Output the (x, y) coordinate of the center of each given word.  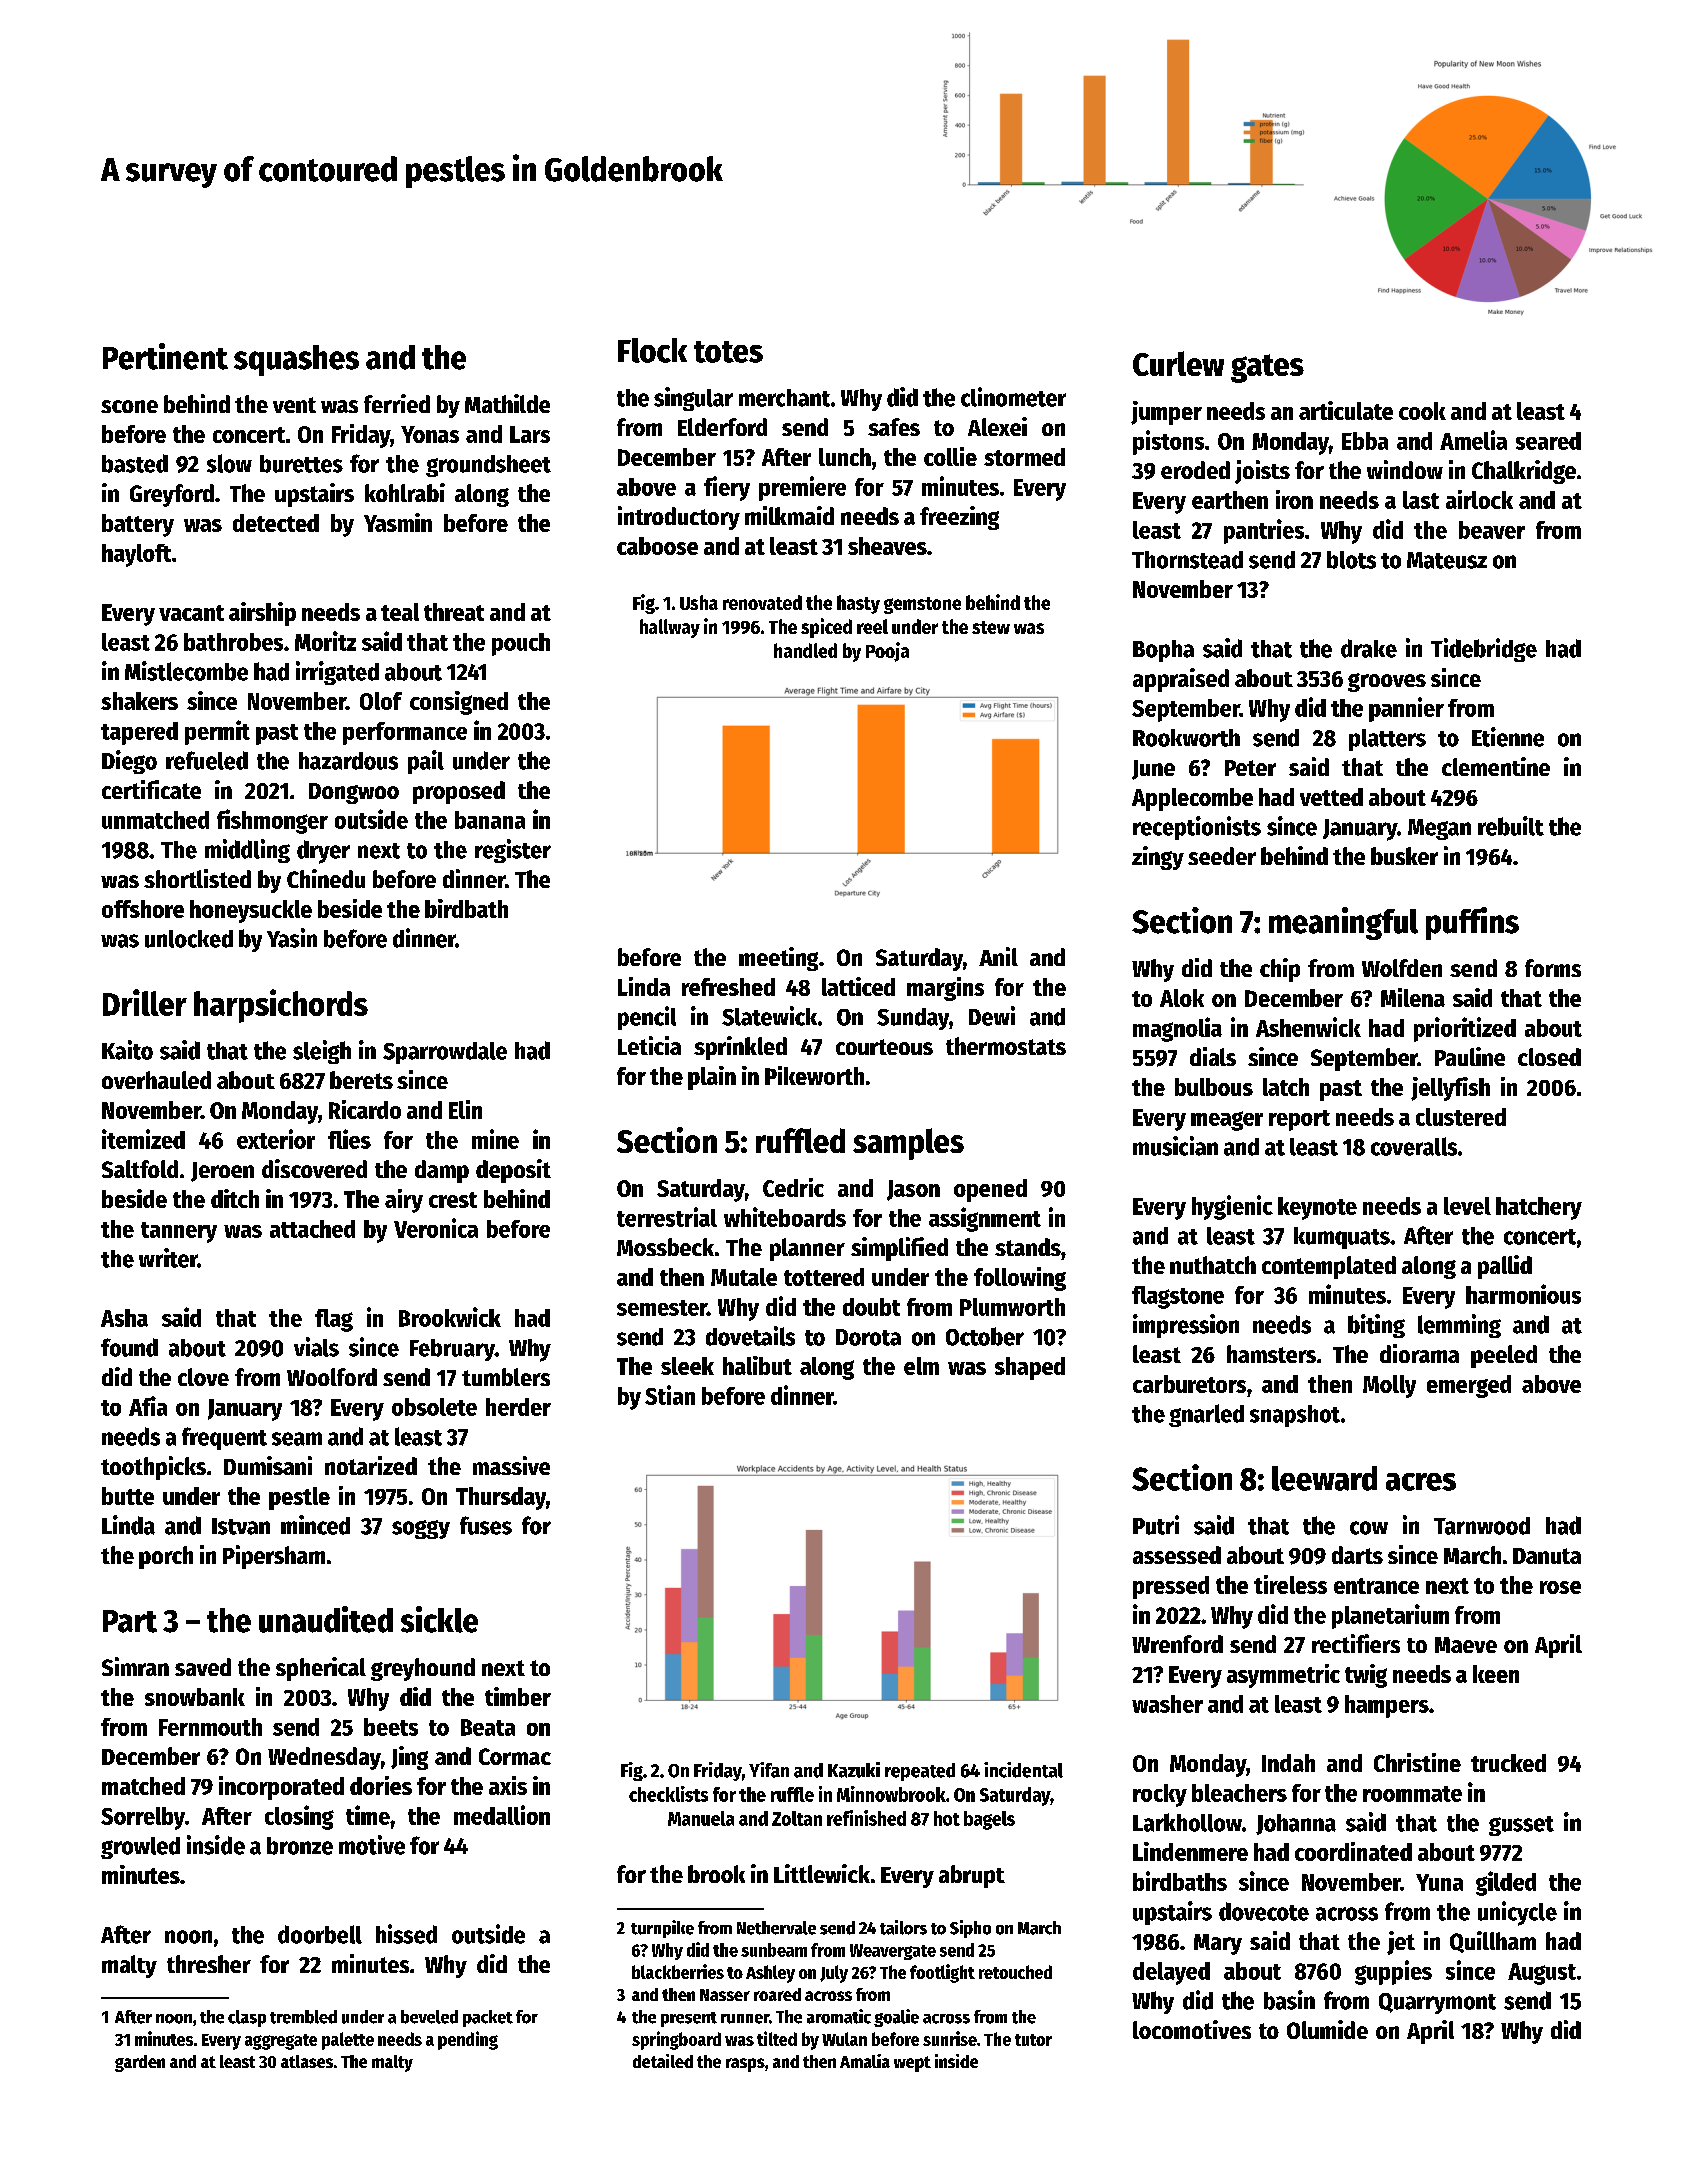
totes (728, 352)
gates (1267, 368)
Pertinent (165, 356)
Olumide (1327, 2029)
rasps (745, 2065)
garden (140, 2063)
